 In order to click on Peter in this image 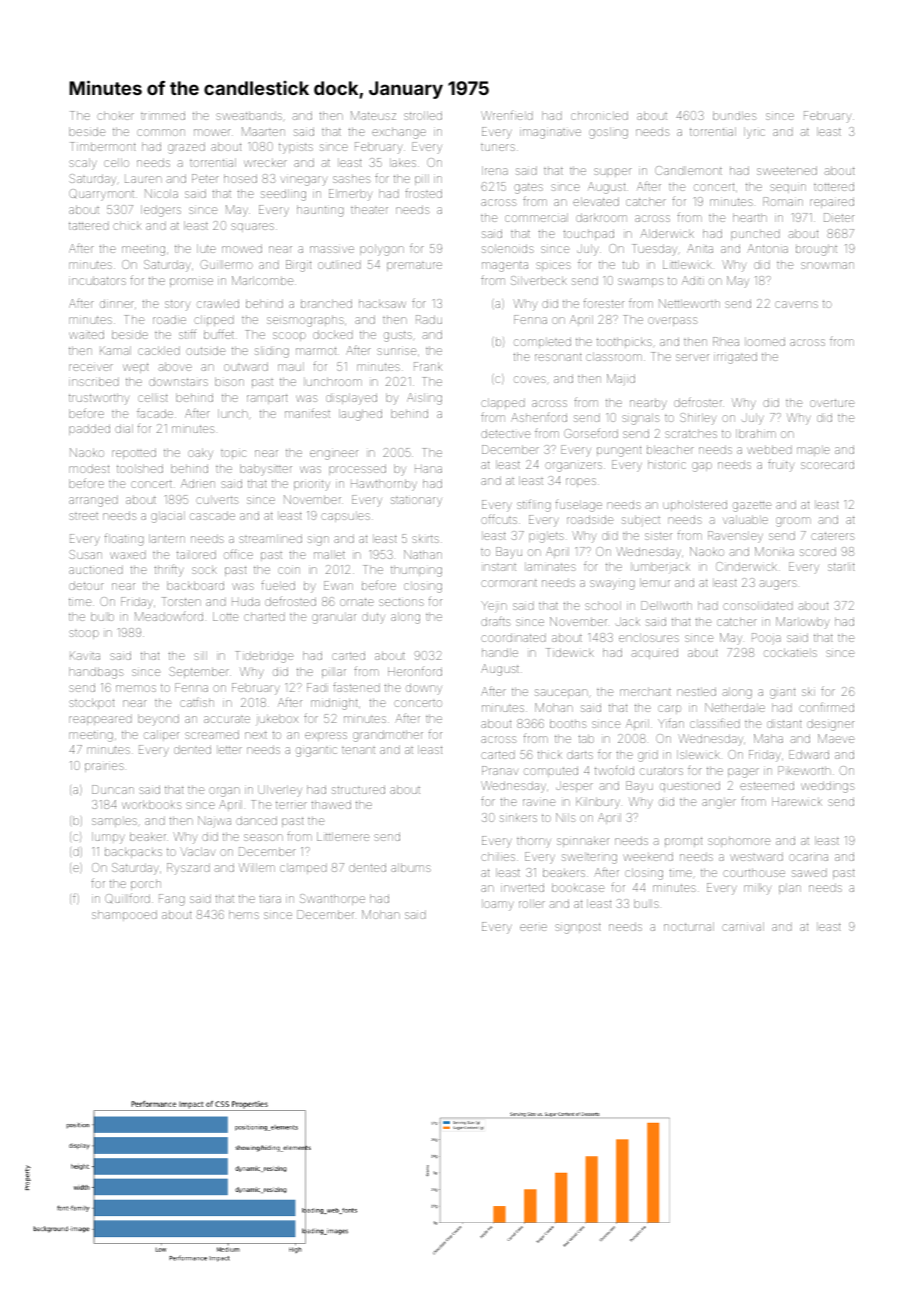, I will do `click(205, 178)`.
